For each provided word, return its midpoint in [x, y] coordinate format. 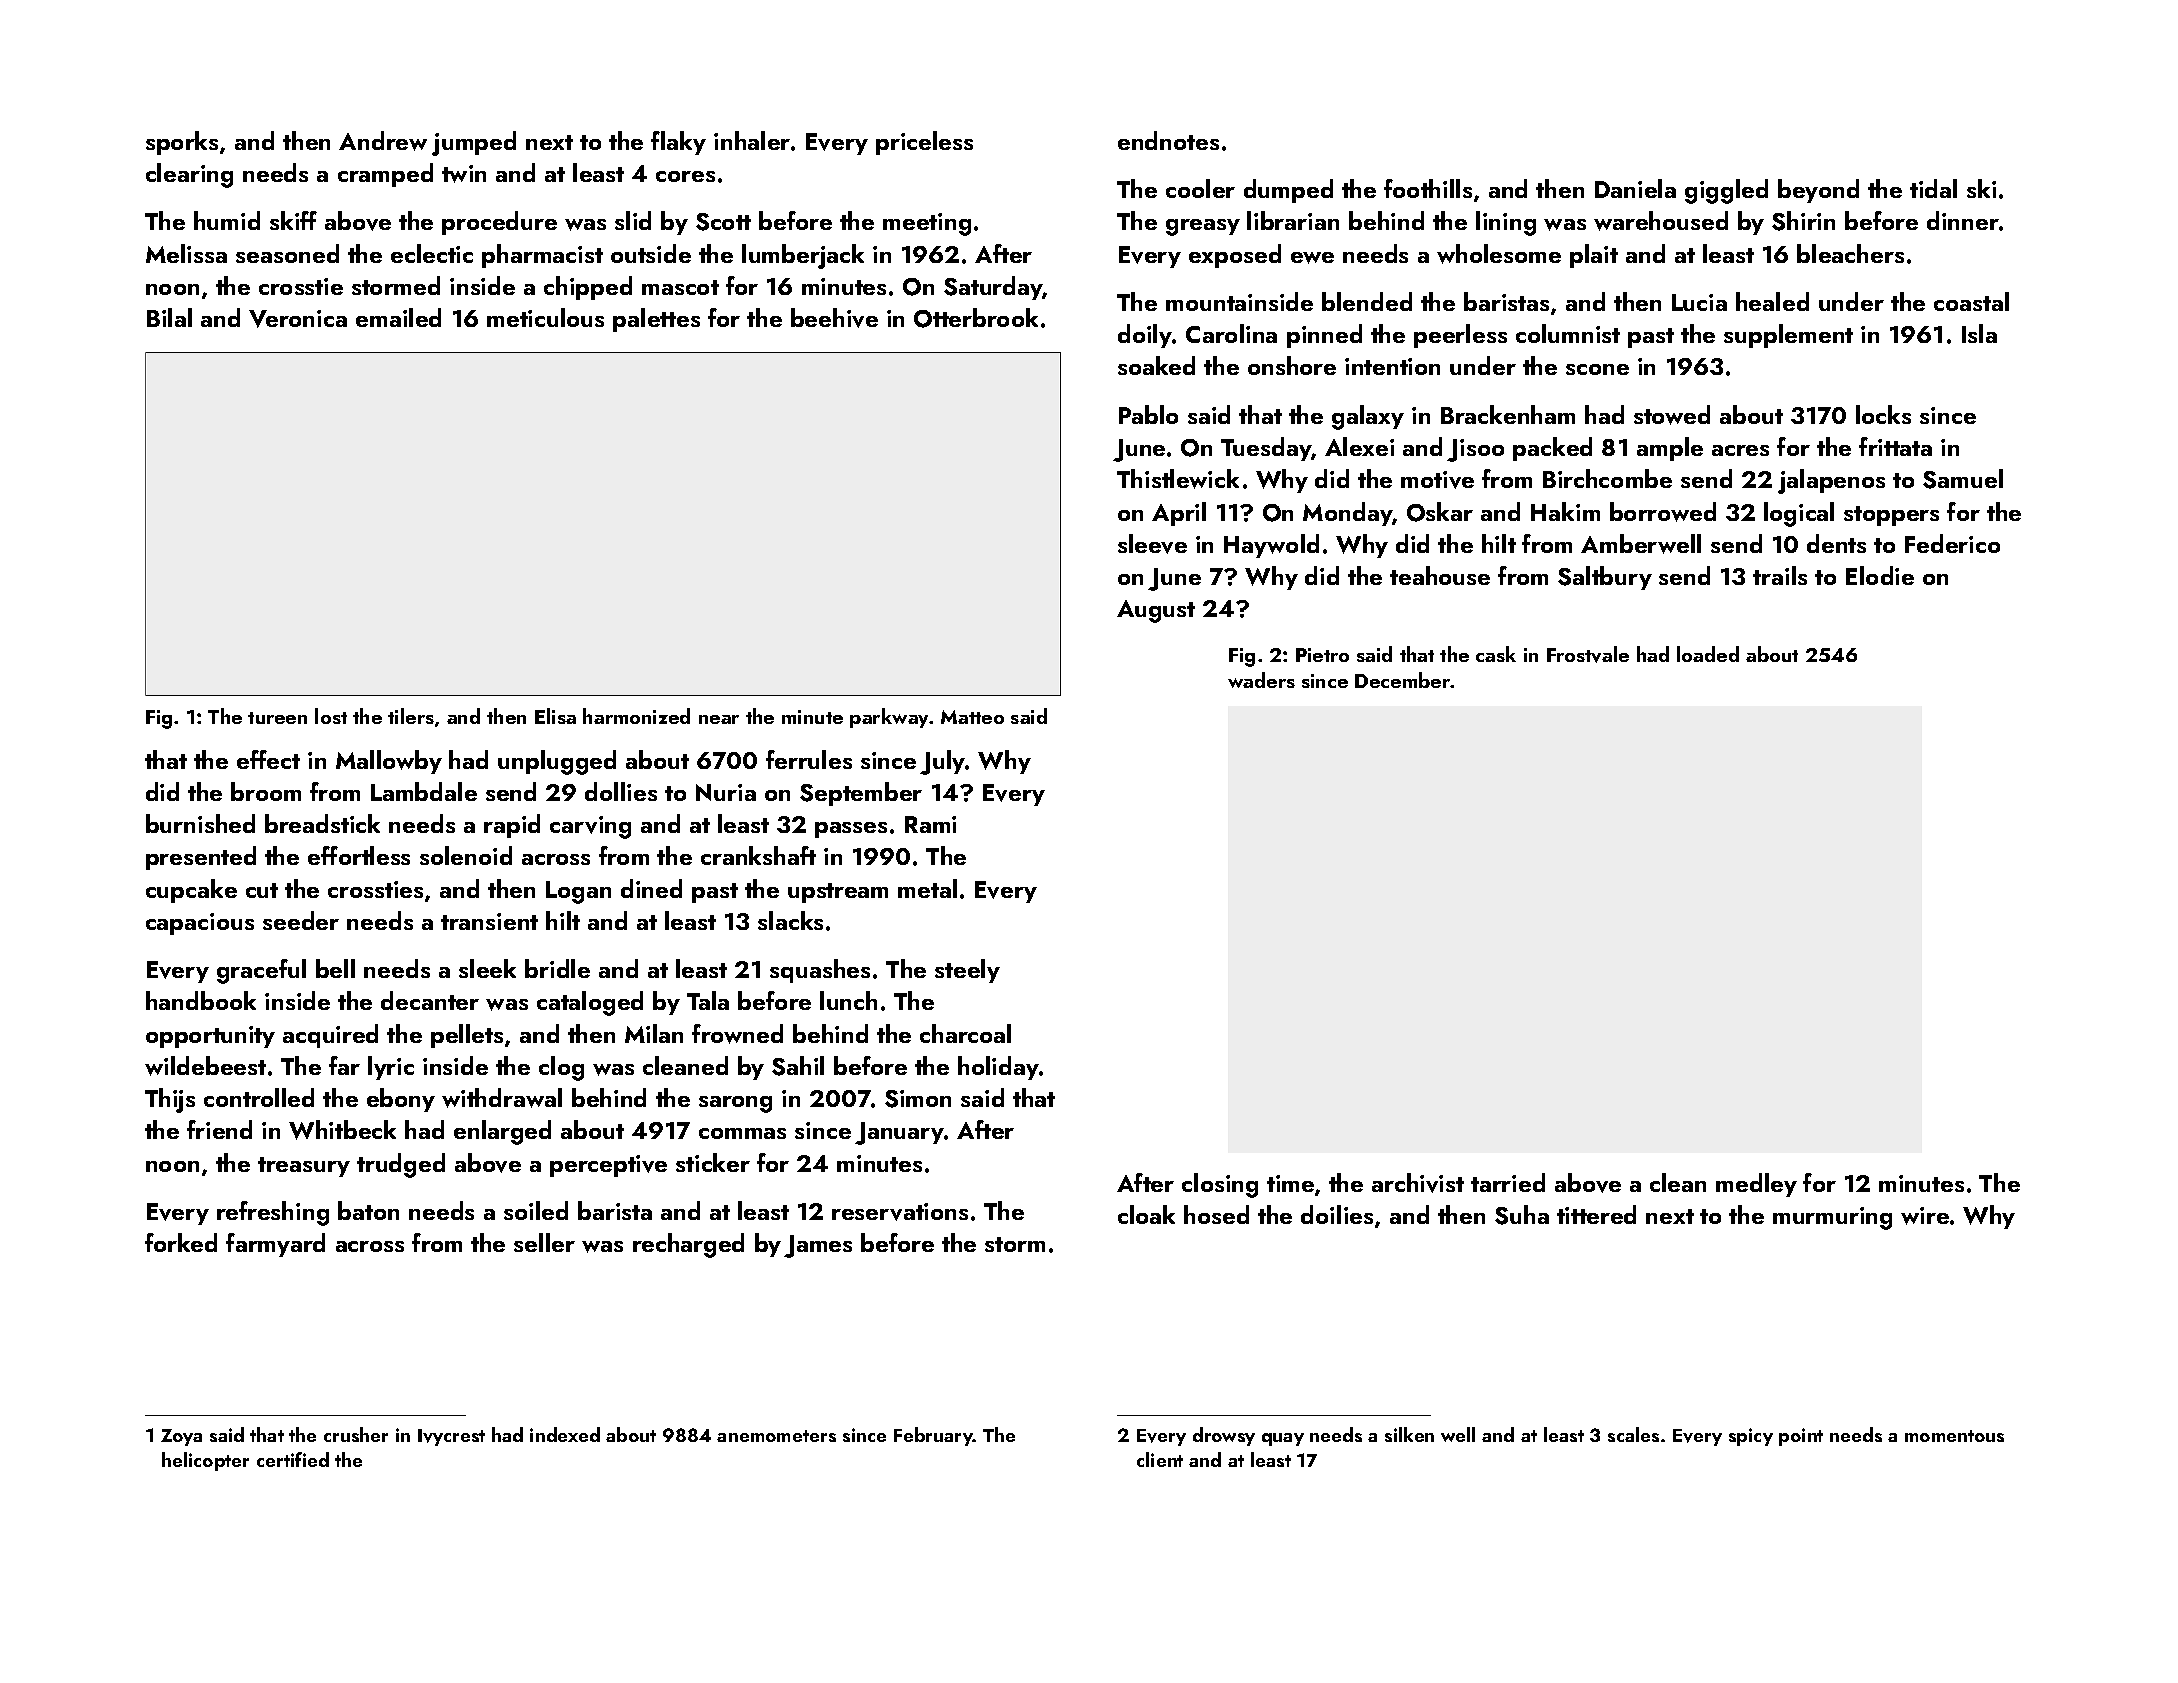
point [1801, 1437]
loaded [1708, 654]
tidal [1933, 188]
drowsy [1224, 1436]
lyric [391, 1068]
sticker [713, 1162]
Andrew [383, 141]
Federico [1952, 543]
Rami [930, 824]
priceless [924, 143]
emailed [398, 317]
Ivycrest [451, 1437]
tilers [411, 716]
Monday [1347, 514]
